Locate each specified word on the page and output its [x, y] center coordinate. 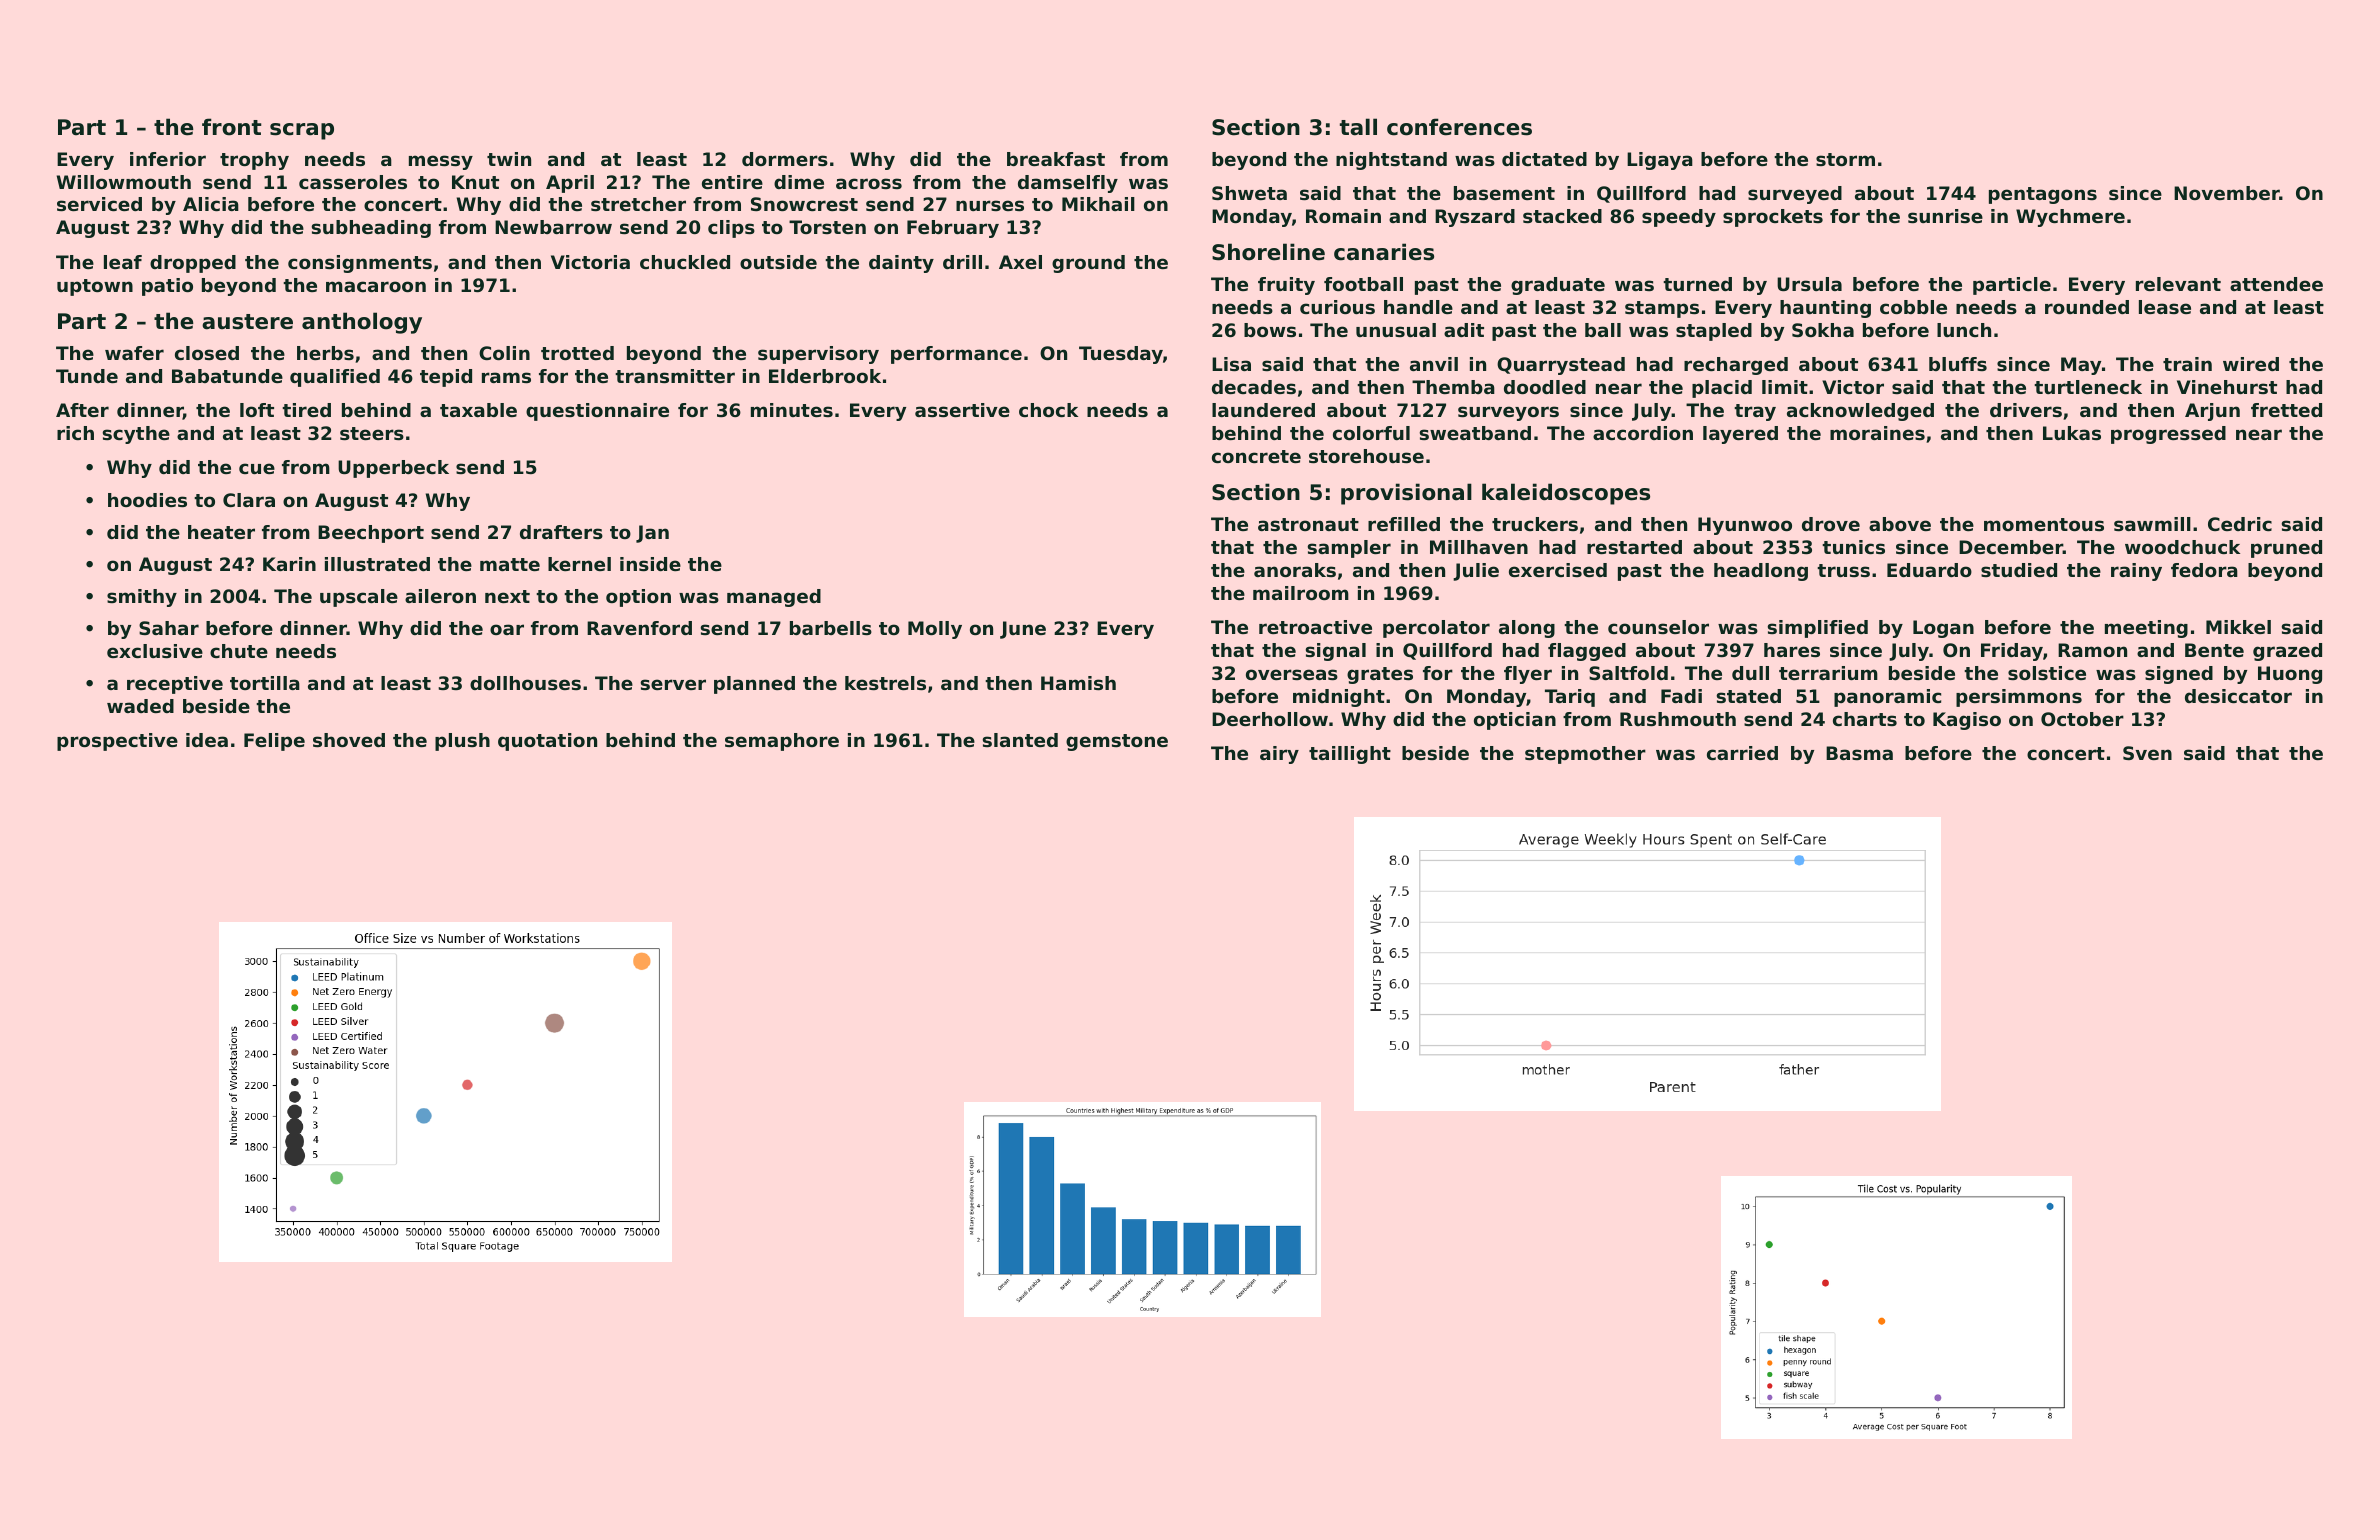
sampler [1349, 549]
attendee [2276, 284]
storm [1845, 159]
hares [1792, 650]
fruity [1286, 286]
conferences [1459, 127]
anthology [362, 323]
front [232, 127]
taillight [1350, 755]
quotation [547, 742]
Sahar [169, 628]
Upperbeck [393, 469]
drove [1831, 524]
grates [1380, 675]
